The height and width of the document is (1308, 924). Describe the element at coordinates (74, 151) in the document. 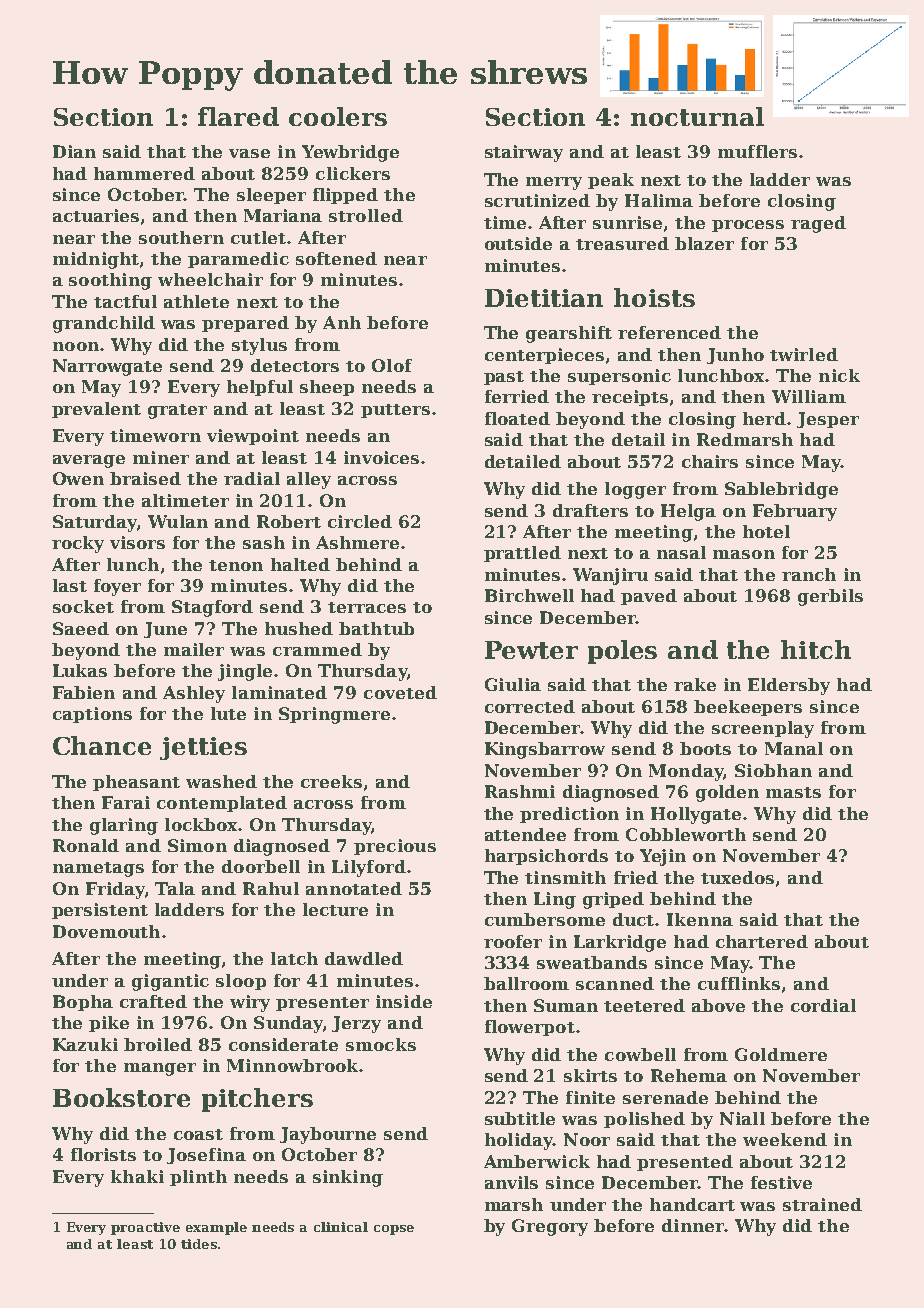

I see `Dian` at that location.
